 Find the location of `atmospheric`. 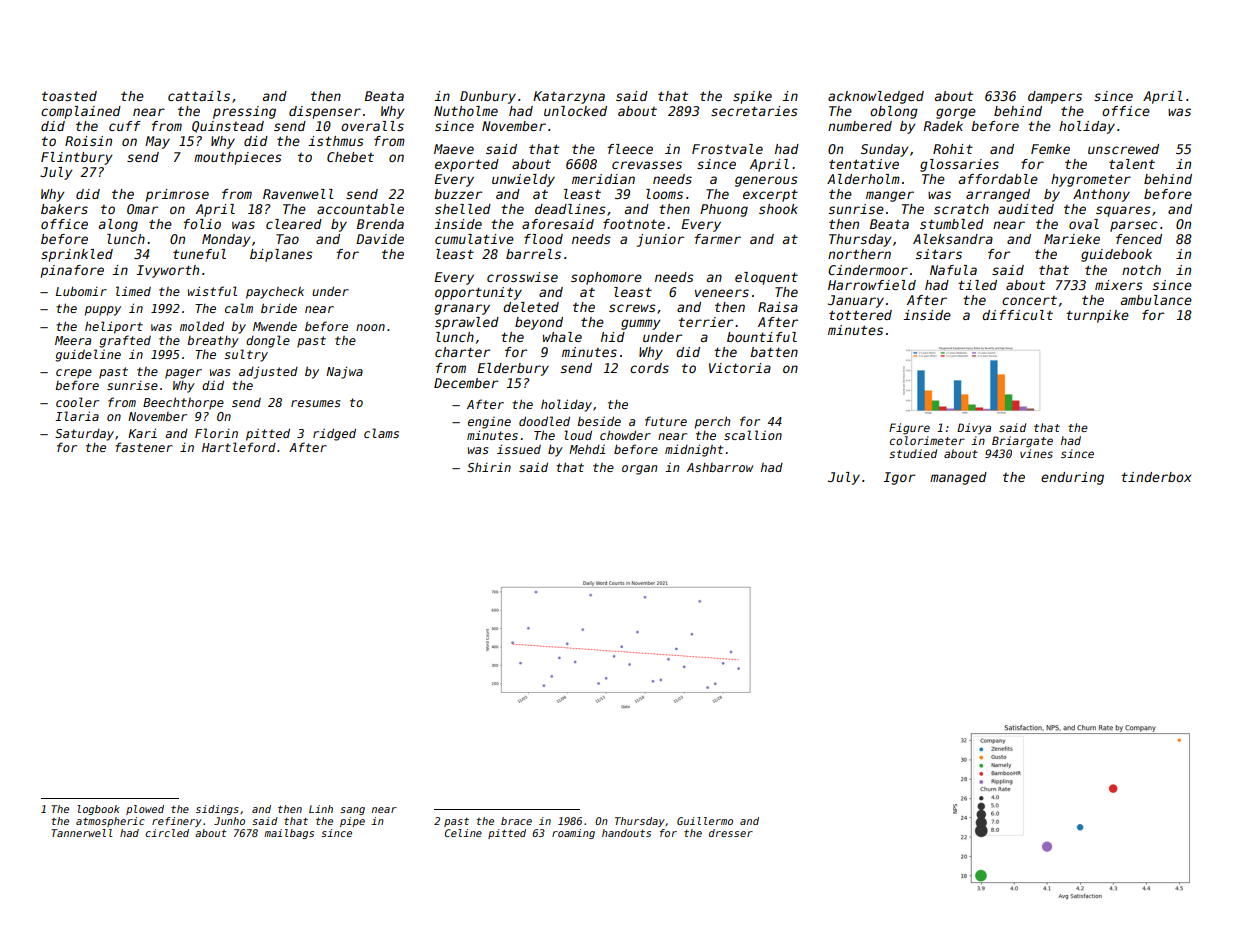

atmospheric is located at coordinates (110, 822).
